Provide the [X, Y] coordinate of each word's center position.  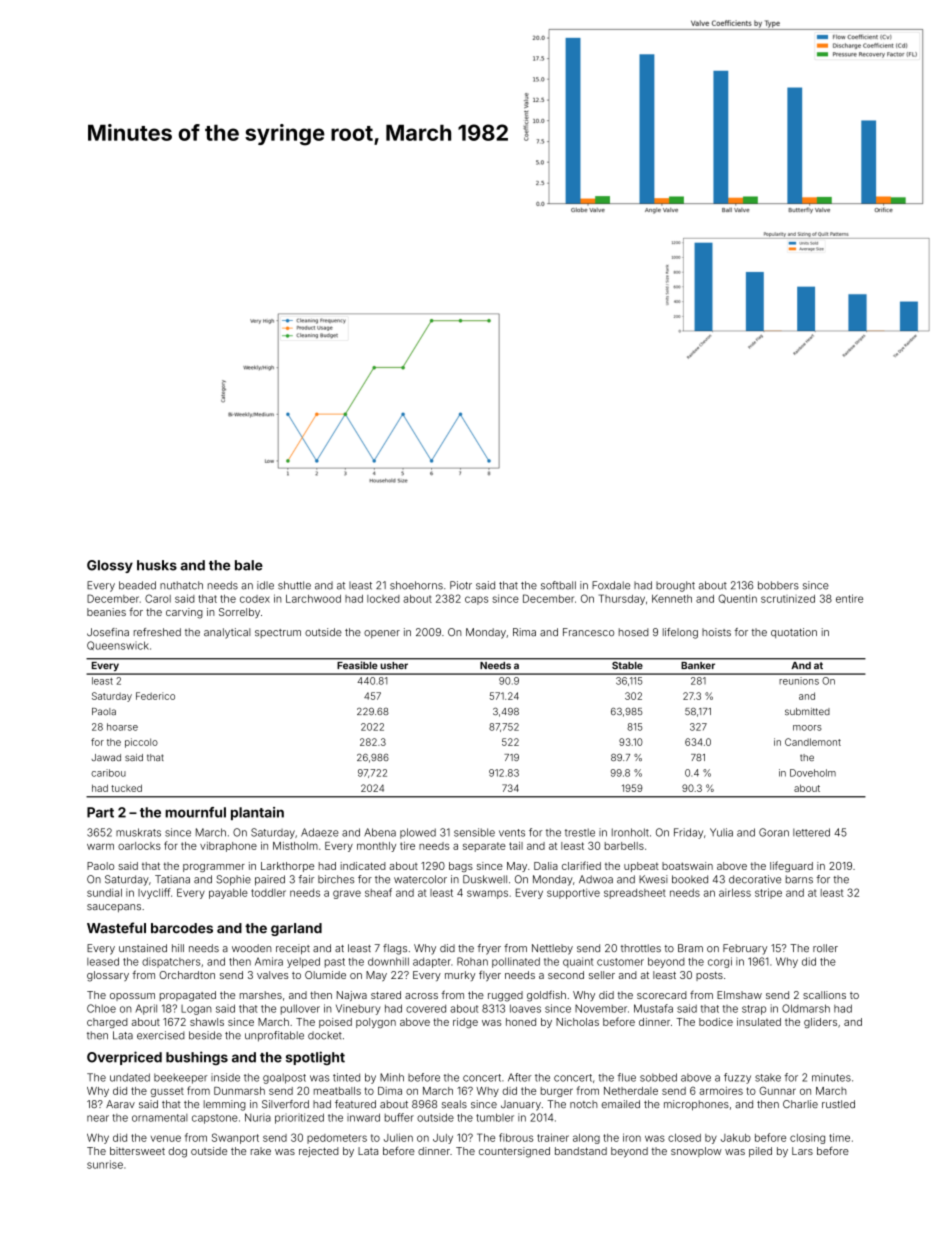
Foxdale [611, 585]
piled [760, 1152]
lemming [225, 1105]
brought [675, 586]
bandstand [581, 1151]
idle [265, 585]
